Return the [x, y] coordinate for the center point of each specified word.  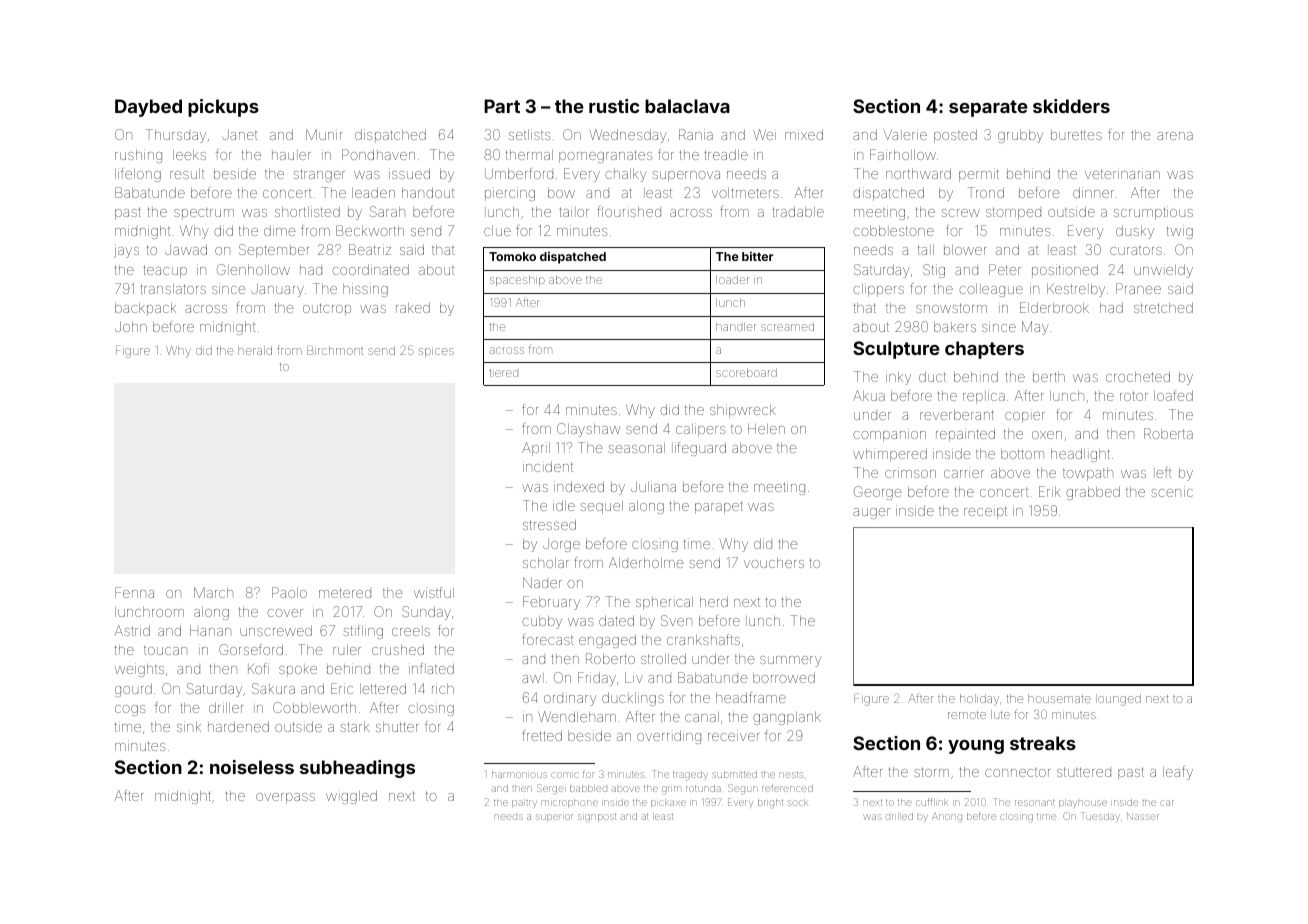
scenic [1172, 491]
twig [1180, 232]
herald [255, 350]
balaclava [687, 106]
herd [714, 601]
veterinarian [1122, 173]
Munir [324, 134]
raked [413, 307]
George [878, 493]
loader [732, 279]
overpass [285, 798]
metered [345, 593]
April [536, 449]
